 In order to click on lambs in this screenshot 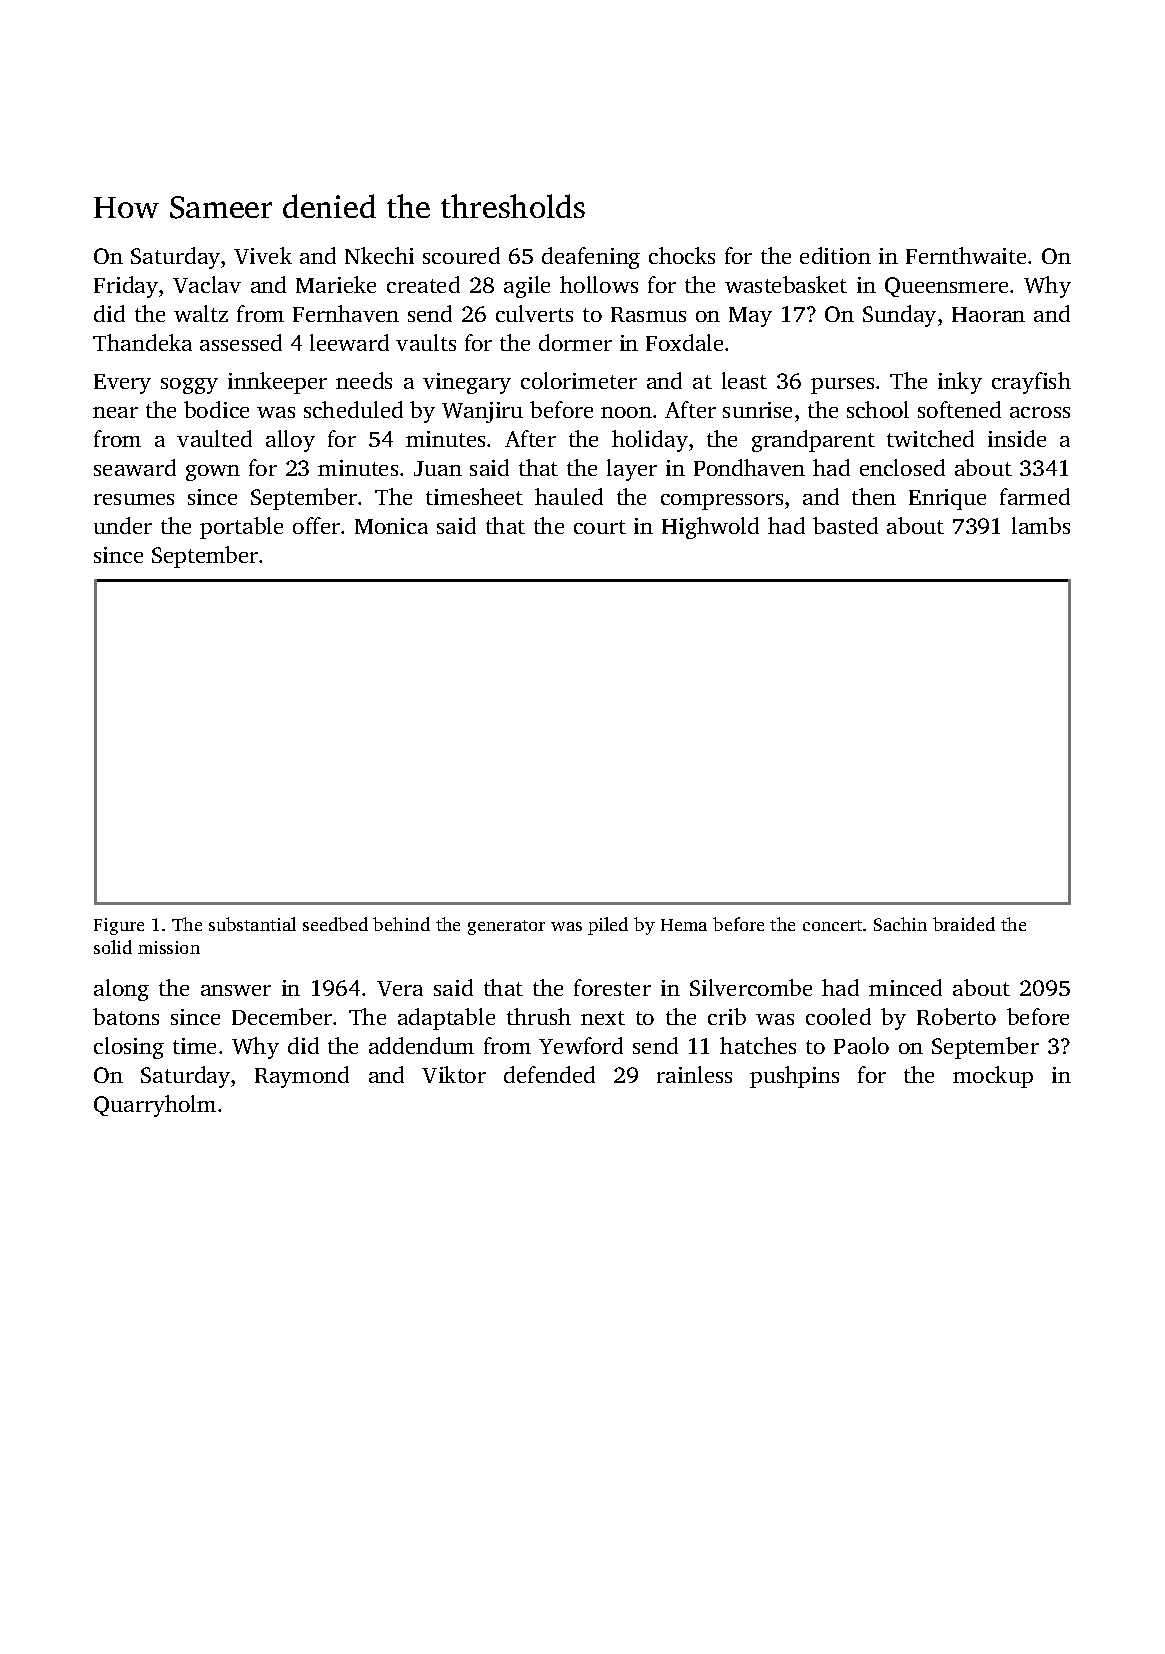, I will do `click(1041, 525)`.
